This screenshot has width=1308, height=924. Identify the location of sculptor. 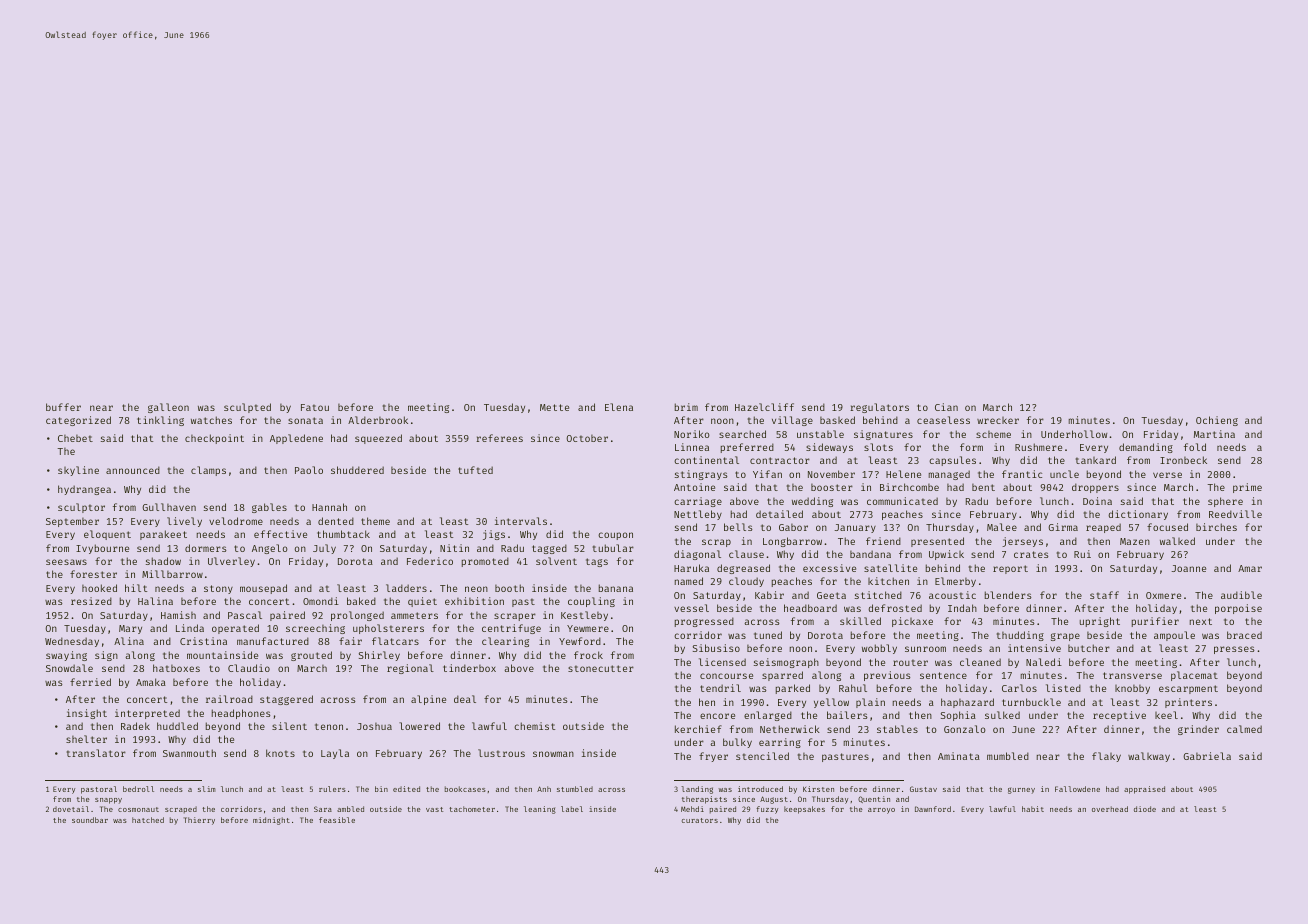
(81, 508).
